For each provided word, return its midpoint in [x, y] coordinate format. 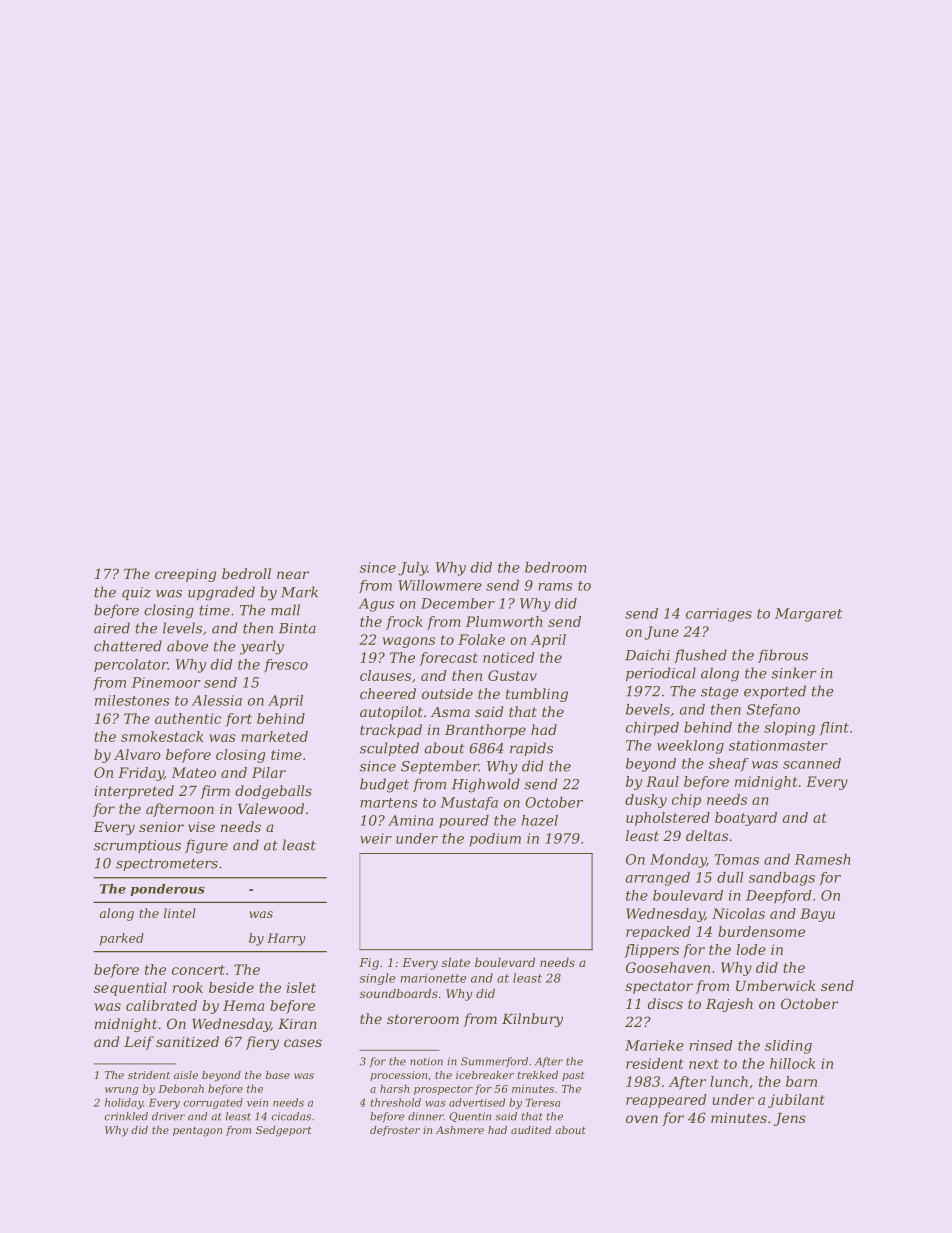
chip [686, 801]
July [412, 569]
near [293, 575]
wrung [121, 1091]
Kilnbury [532, 1020]
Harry [286, 939]
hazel [540, 820]
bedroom [555, 567]
